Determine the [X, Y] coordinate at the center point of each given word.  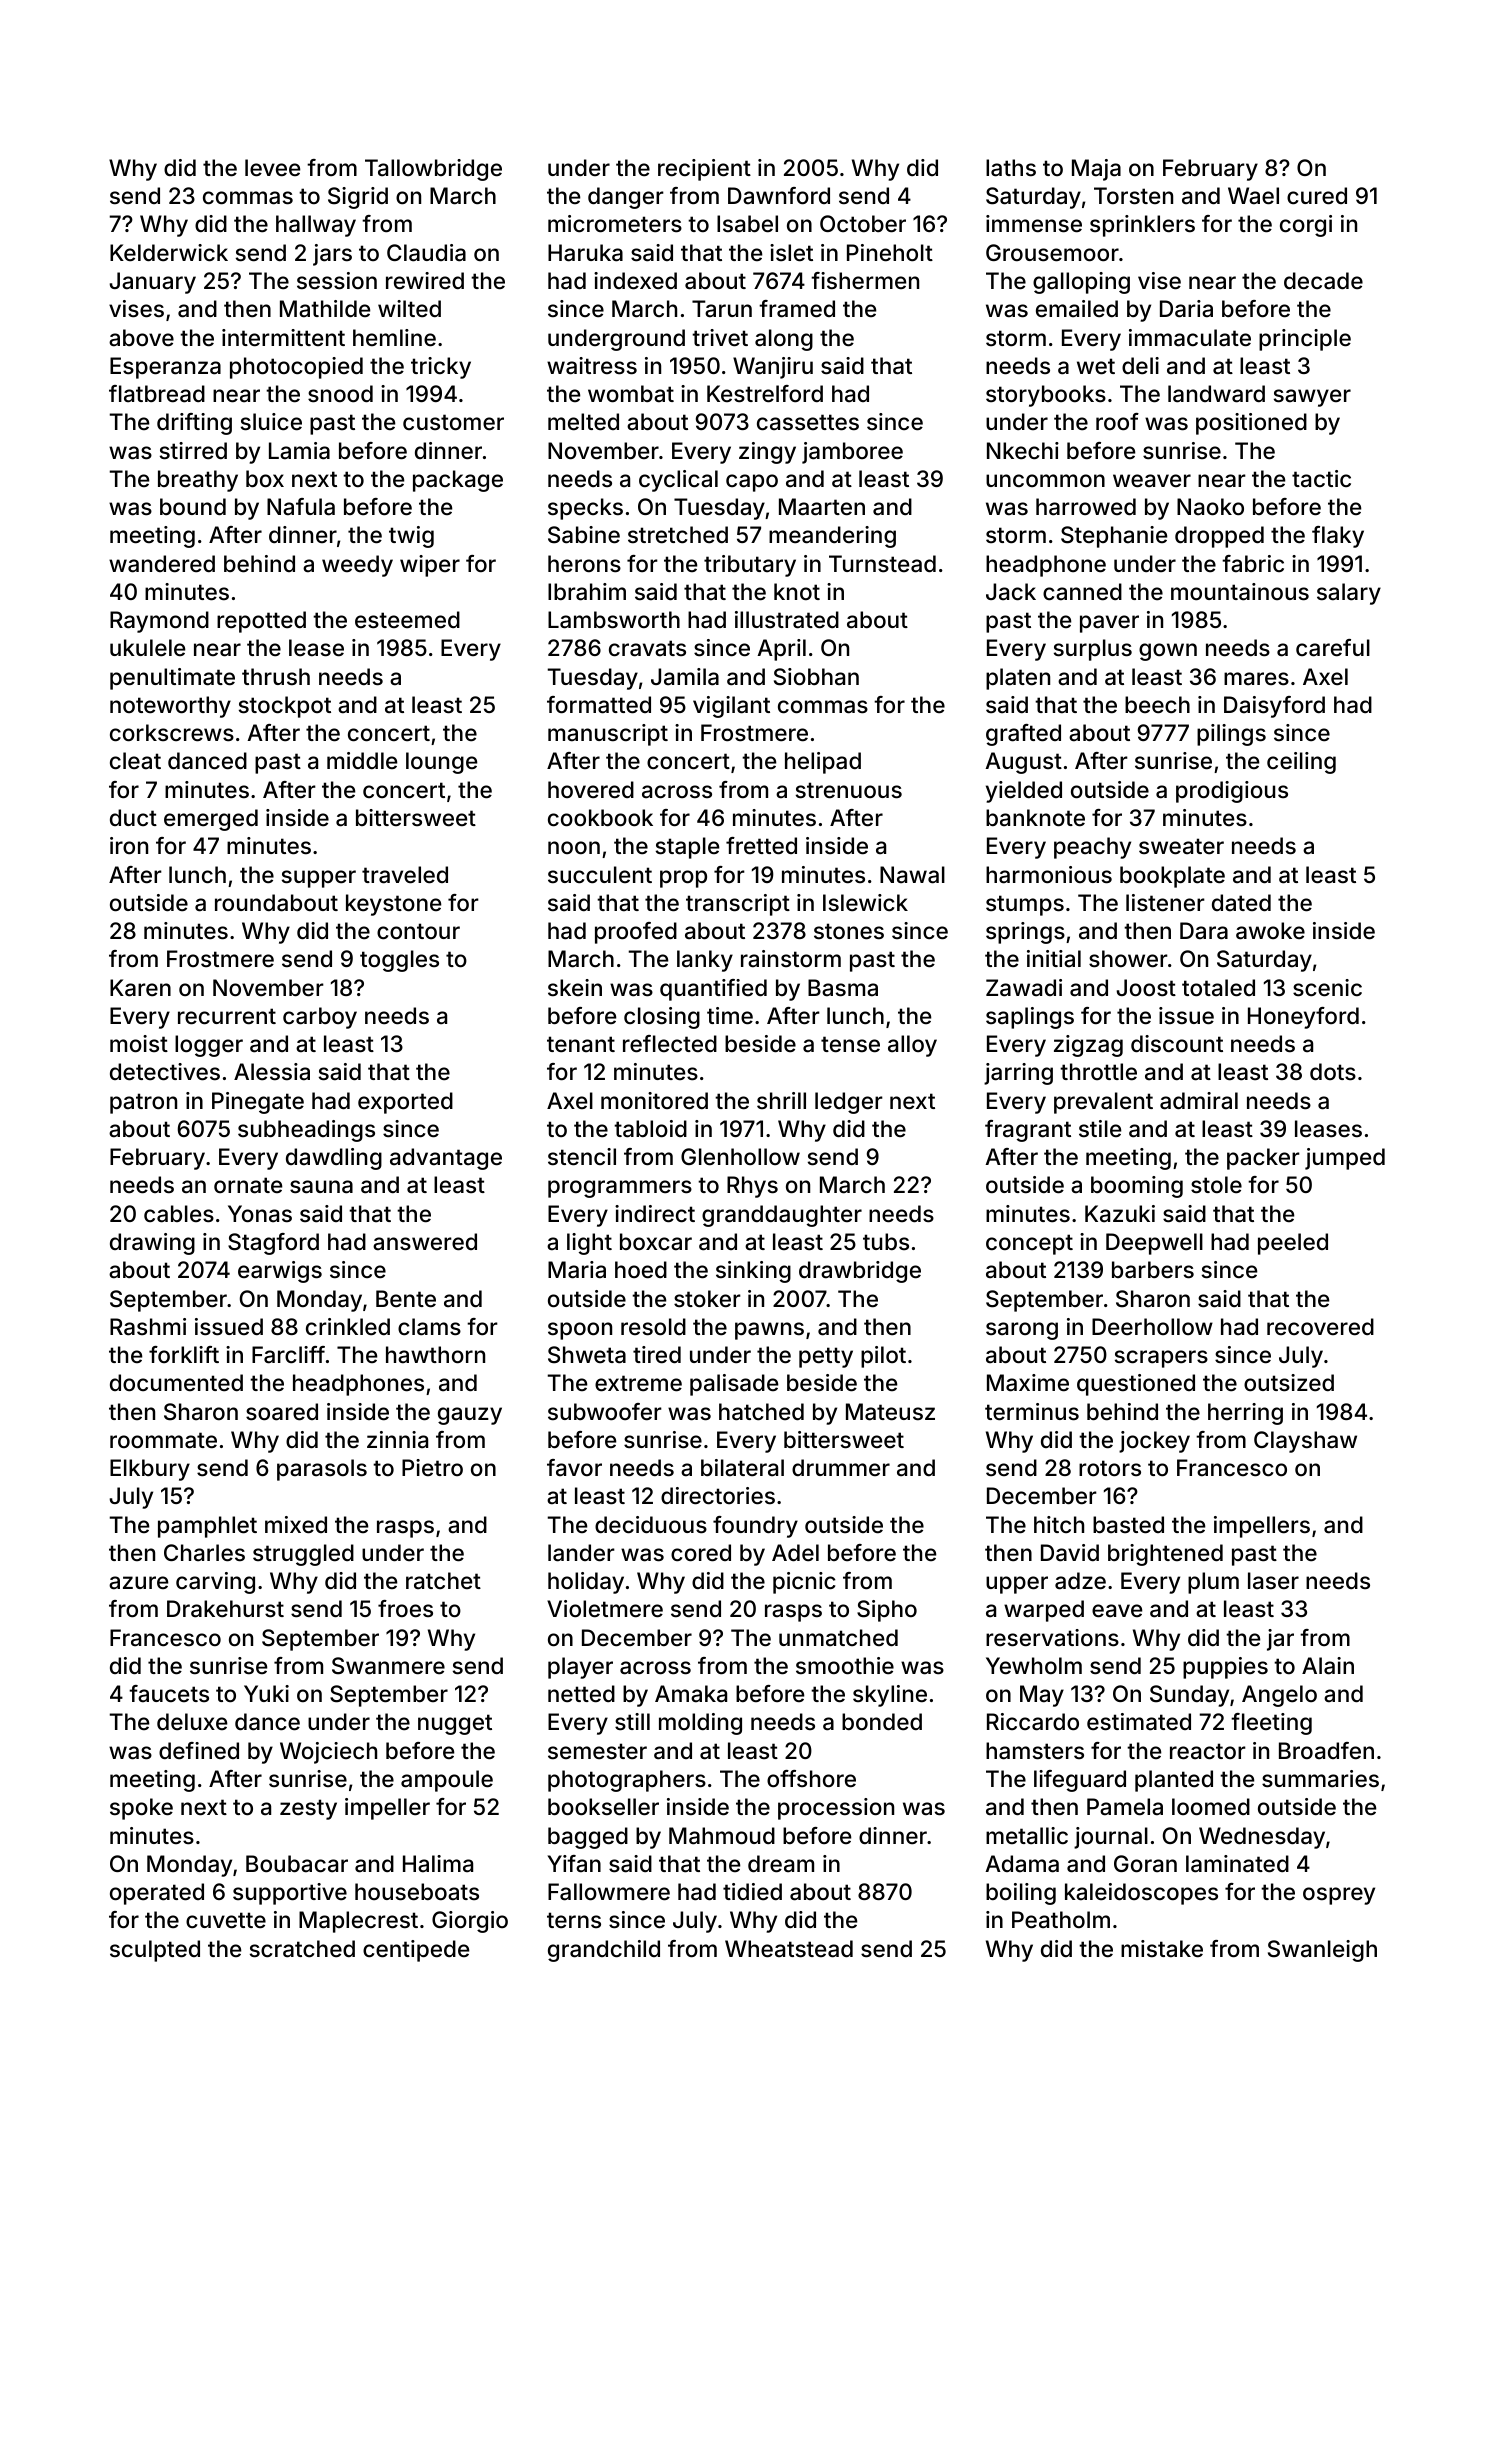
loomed [1211, 1807]
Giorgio [470, 1922]
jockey [1154, 1442]
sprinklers [1142, 226]
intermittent [283, 338]
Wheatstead [789, 1949]
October [863, 224]
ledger [849, 1103]
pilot [883, 1357]
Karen [140, 988]
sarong [1022, 1331]
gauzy [470, 1416]
